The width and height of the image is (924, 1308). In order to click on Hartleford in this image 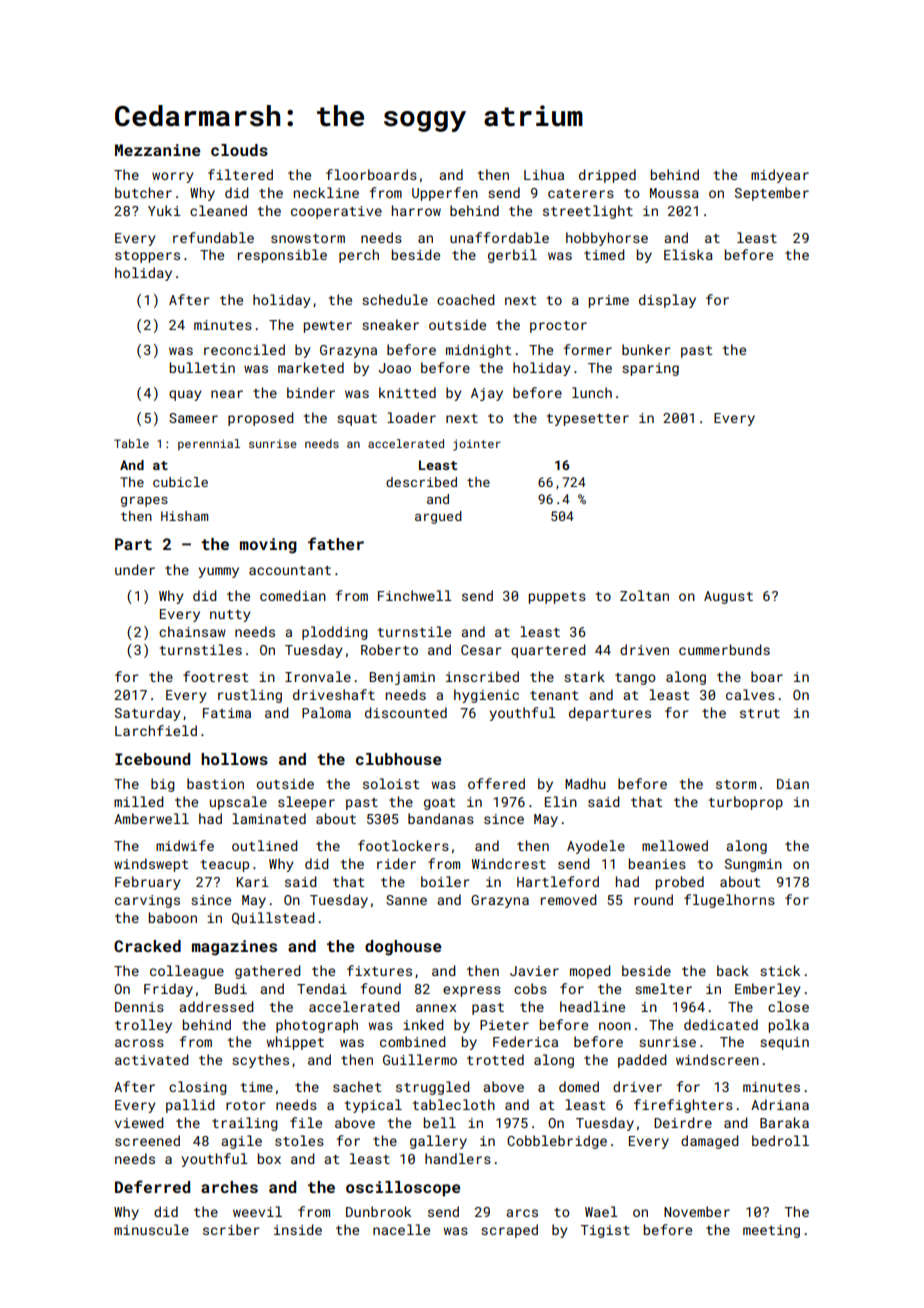, I will do `click(558, 881)`.
